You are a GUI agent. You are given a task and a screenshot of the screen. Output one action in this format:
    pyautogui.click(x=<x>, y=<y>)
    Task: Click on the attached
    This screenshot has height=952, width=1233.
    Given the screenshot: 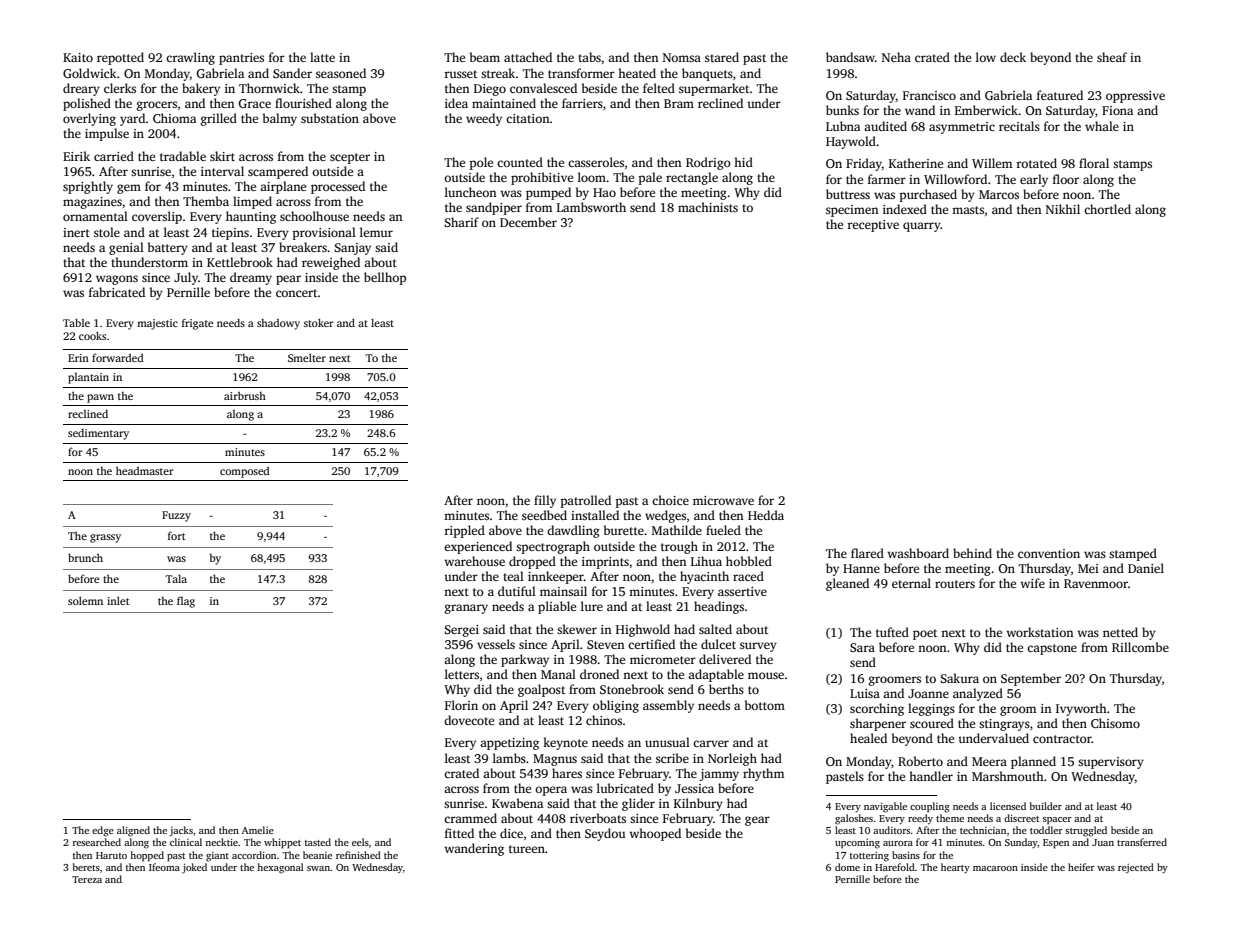 What is the action you would take?
    pyautogui.click(x=528, y=57)
